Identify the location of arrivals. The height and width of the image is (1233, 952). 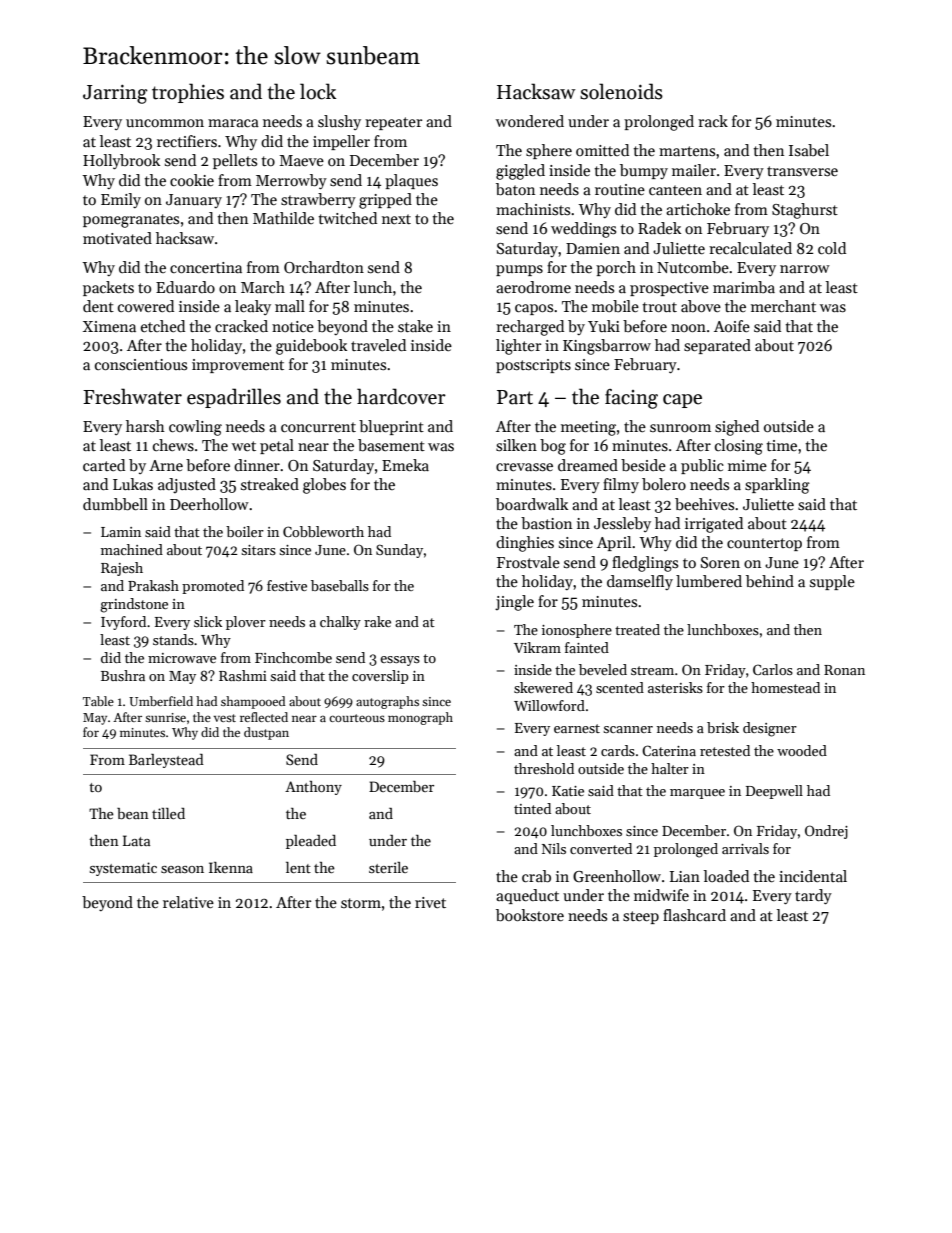
(745, 848).
